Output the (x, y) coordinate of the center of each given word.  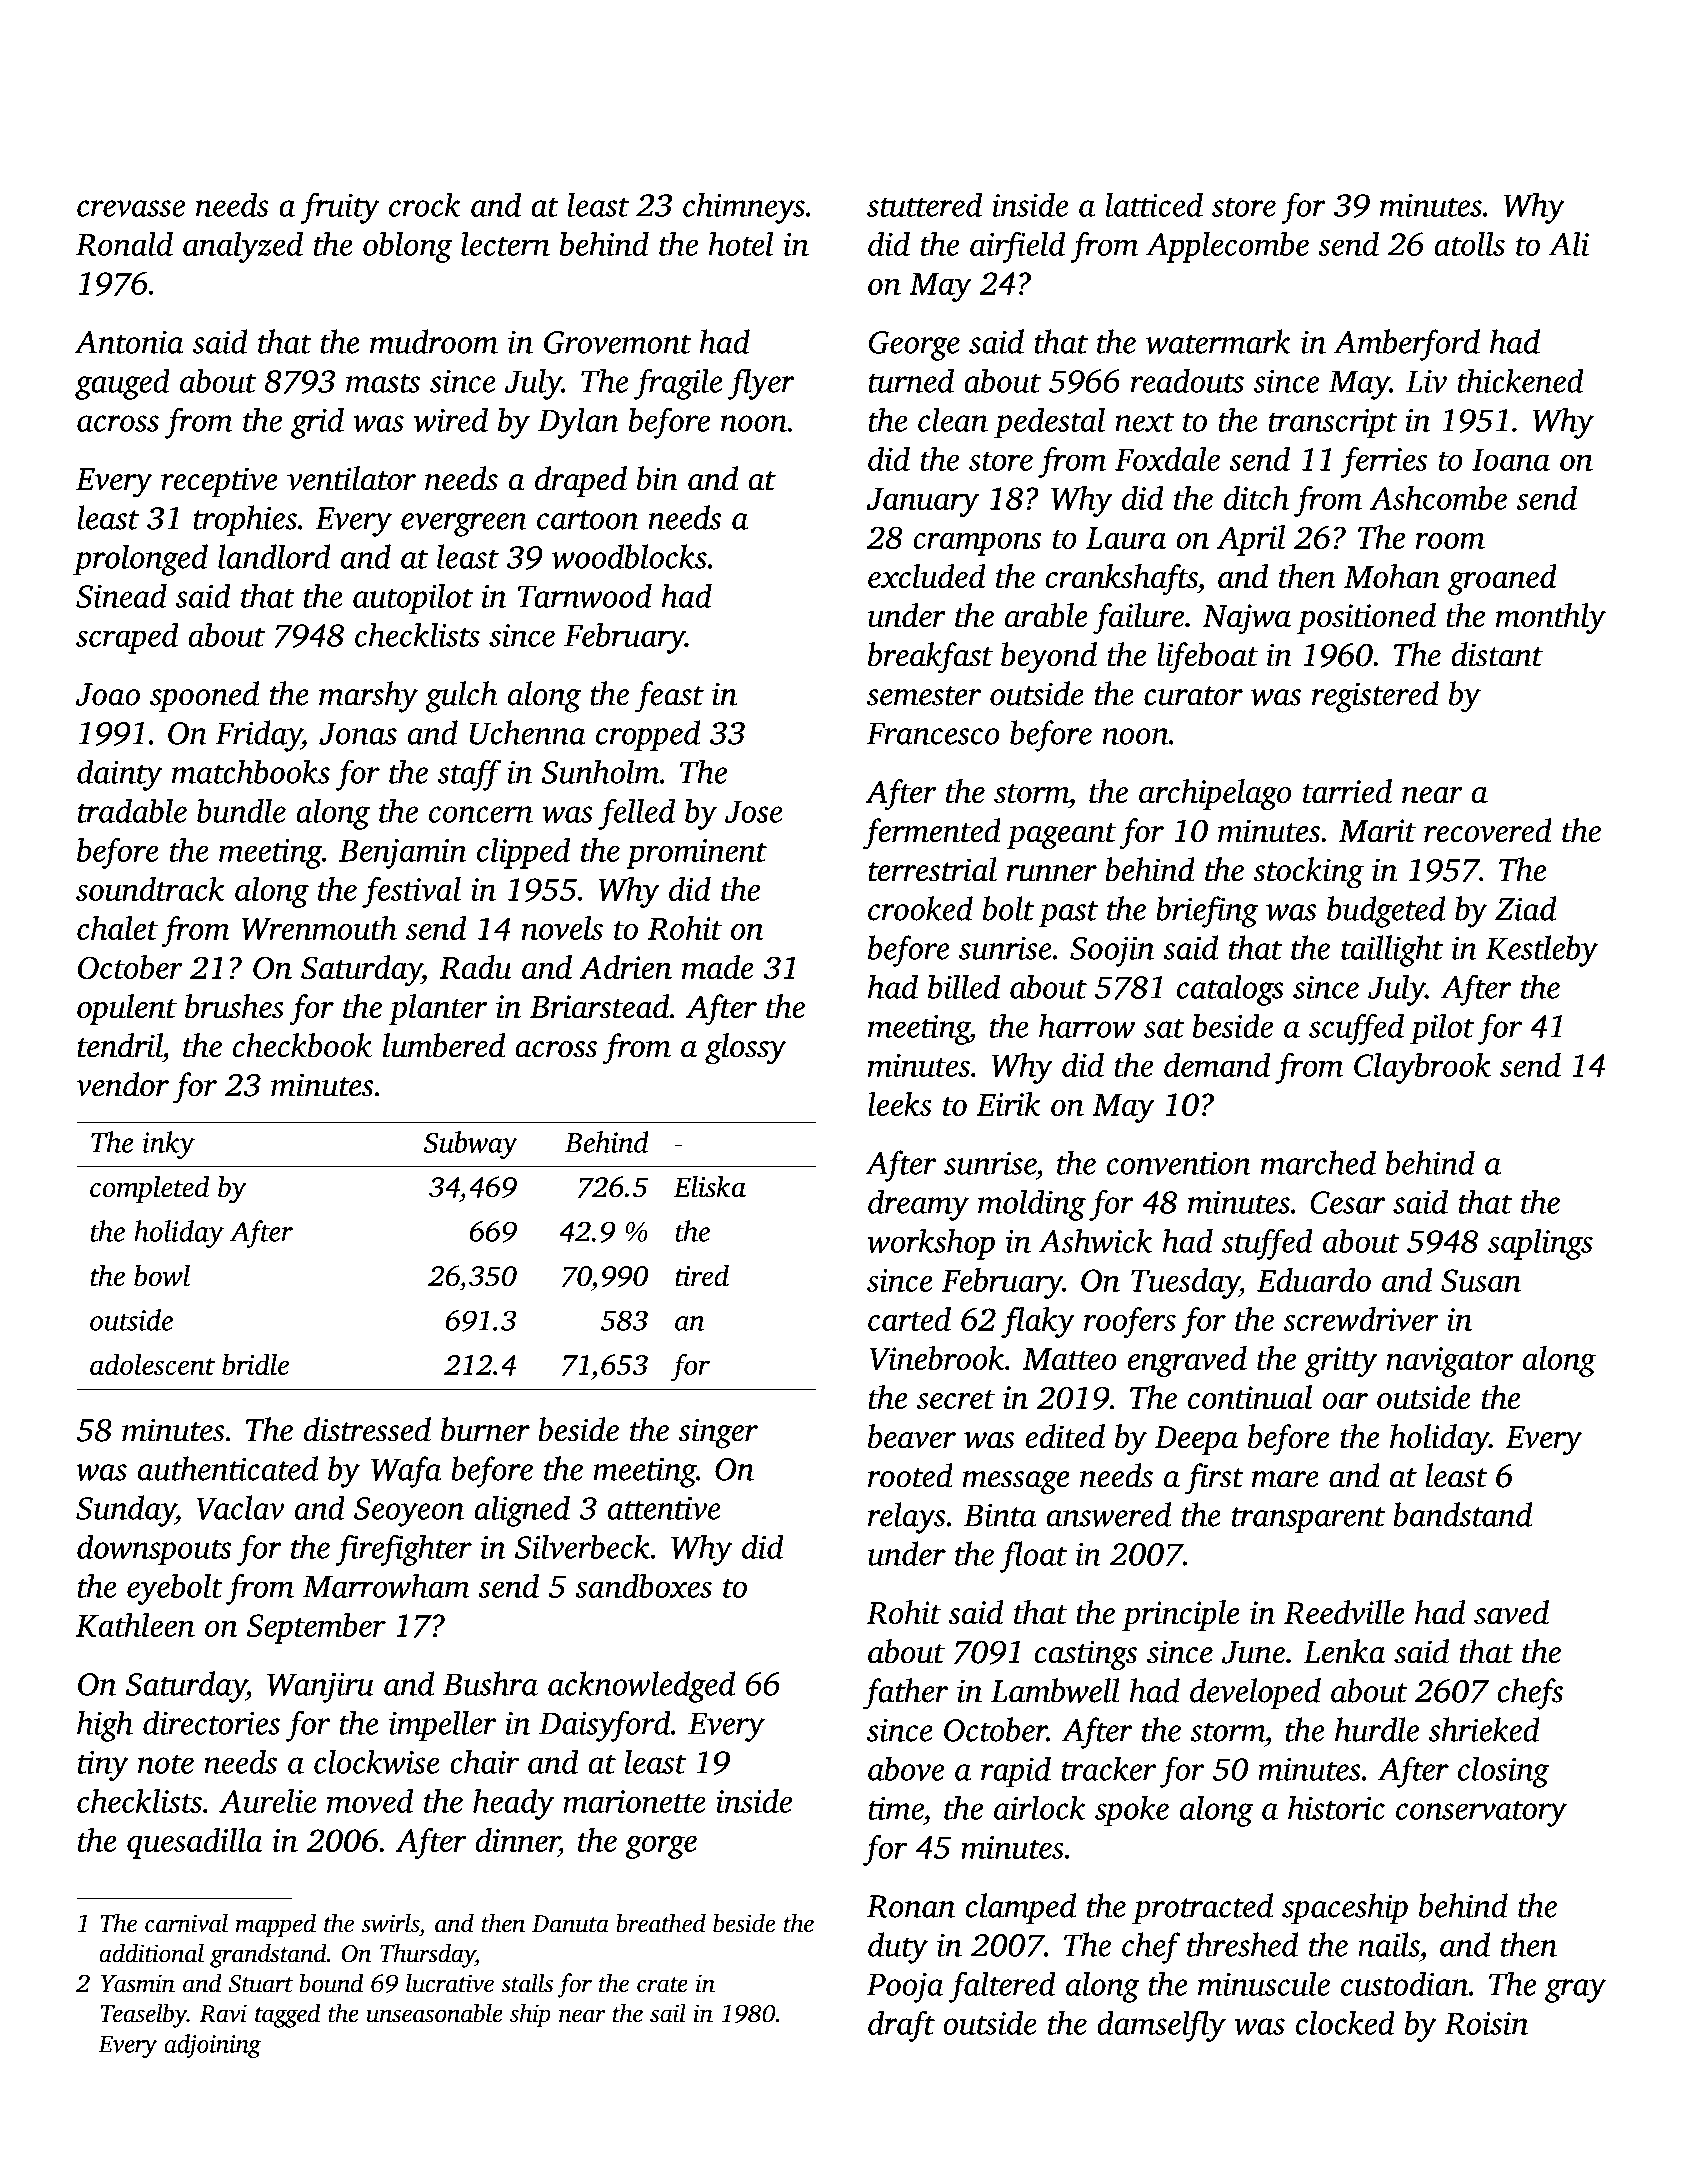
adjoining (212, 2046)
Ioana (1511, 460)
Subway (471, 1145)
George (914, 346)
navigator (1449, 1362)
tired (702, 1275)
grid (317, 423)
